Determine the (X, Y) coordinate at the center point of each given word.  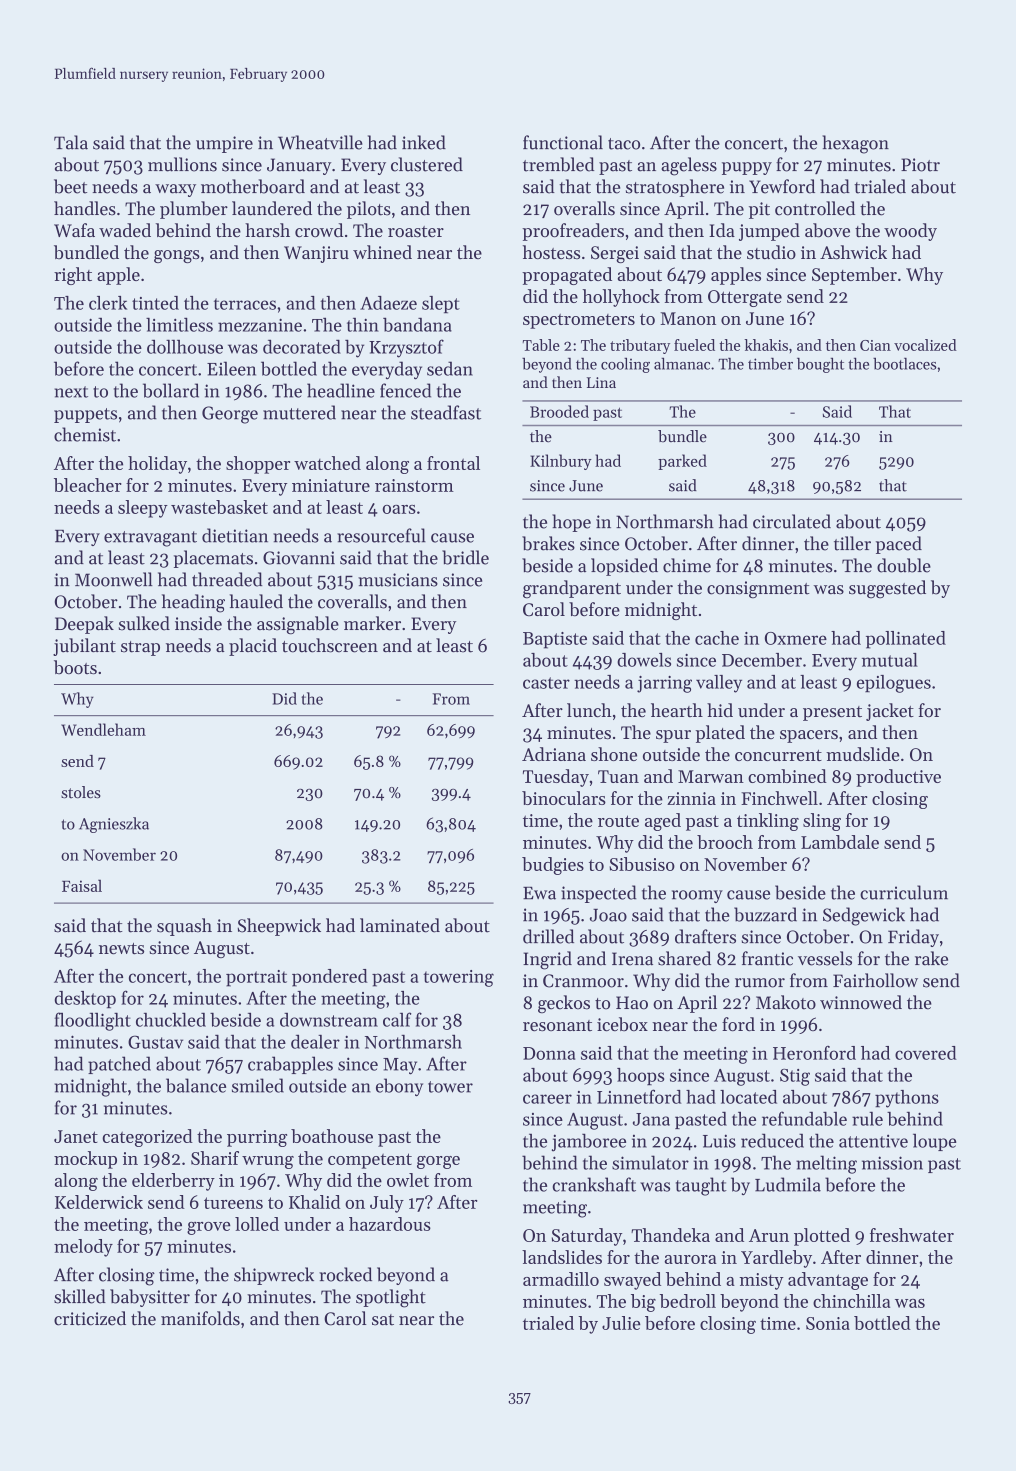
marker (372, 623)
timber (770, 364)
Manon (688, 318)
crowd (319, 230)
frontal (453, 463)
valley (719, 684)
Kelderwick (99, 1202)
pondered (330, 978)
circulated (792, 521)
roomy (697, 896)
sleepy (143, 509)
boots (75, 667)
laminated (400, 925)
